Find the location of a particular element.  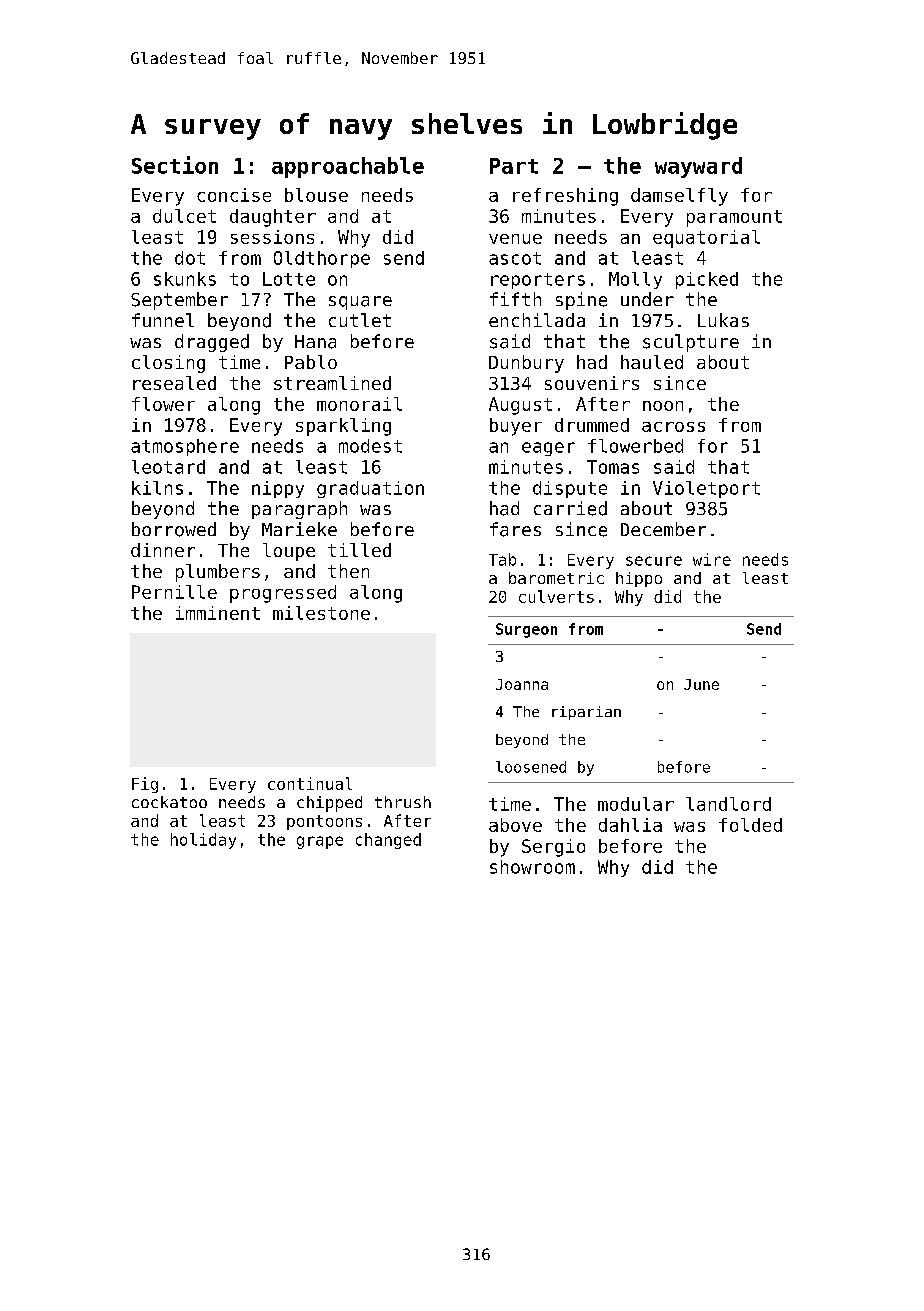

Lukas is located at coordinates (723, 320).
